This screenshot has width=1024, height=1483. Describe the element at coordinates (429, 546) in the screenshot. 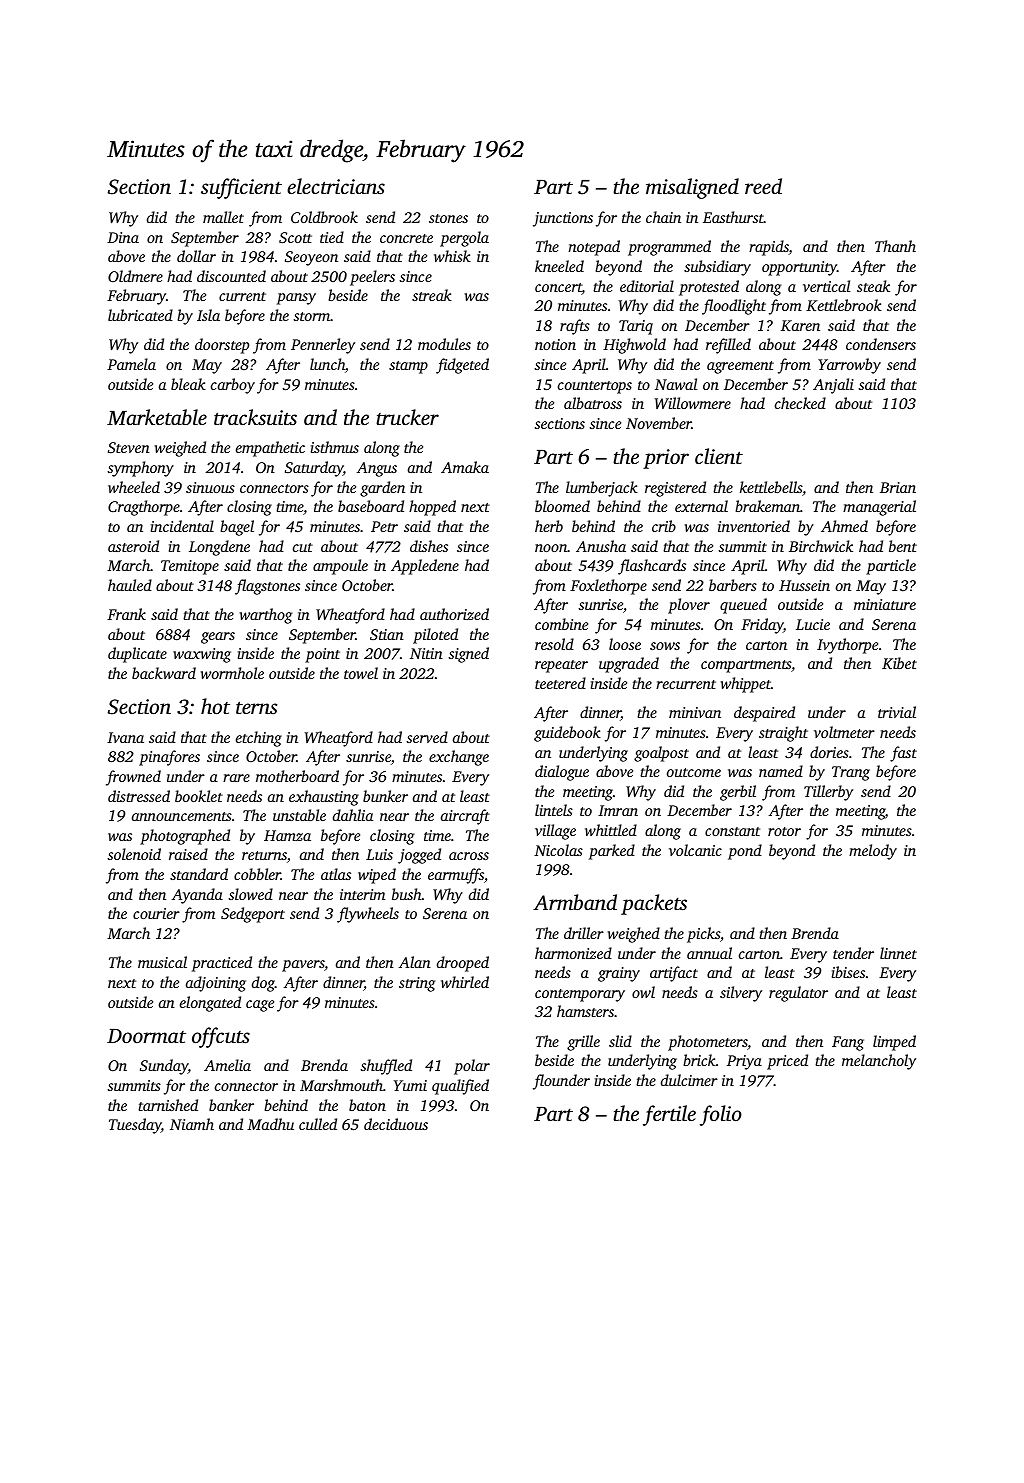

I see `dishes` at that location.
